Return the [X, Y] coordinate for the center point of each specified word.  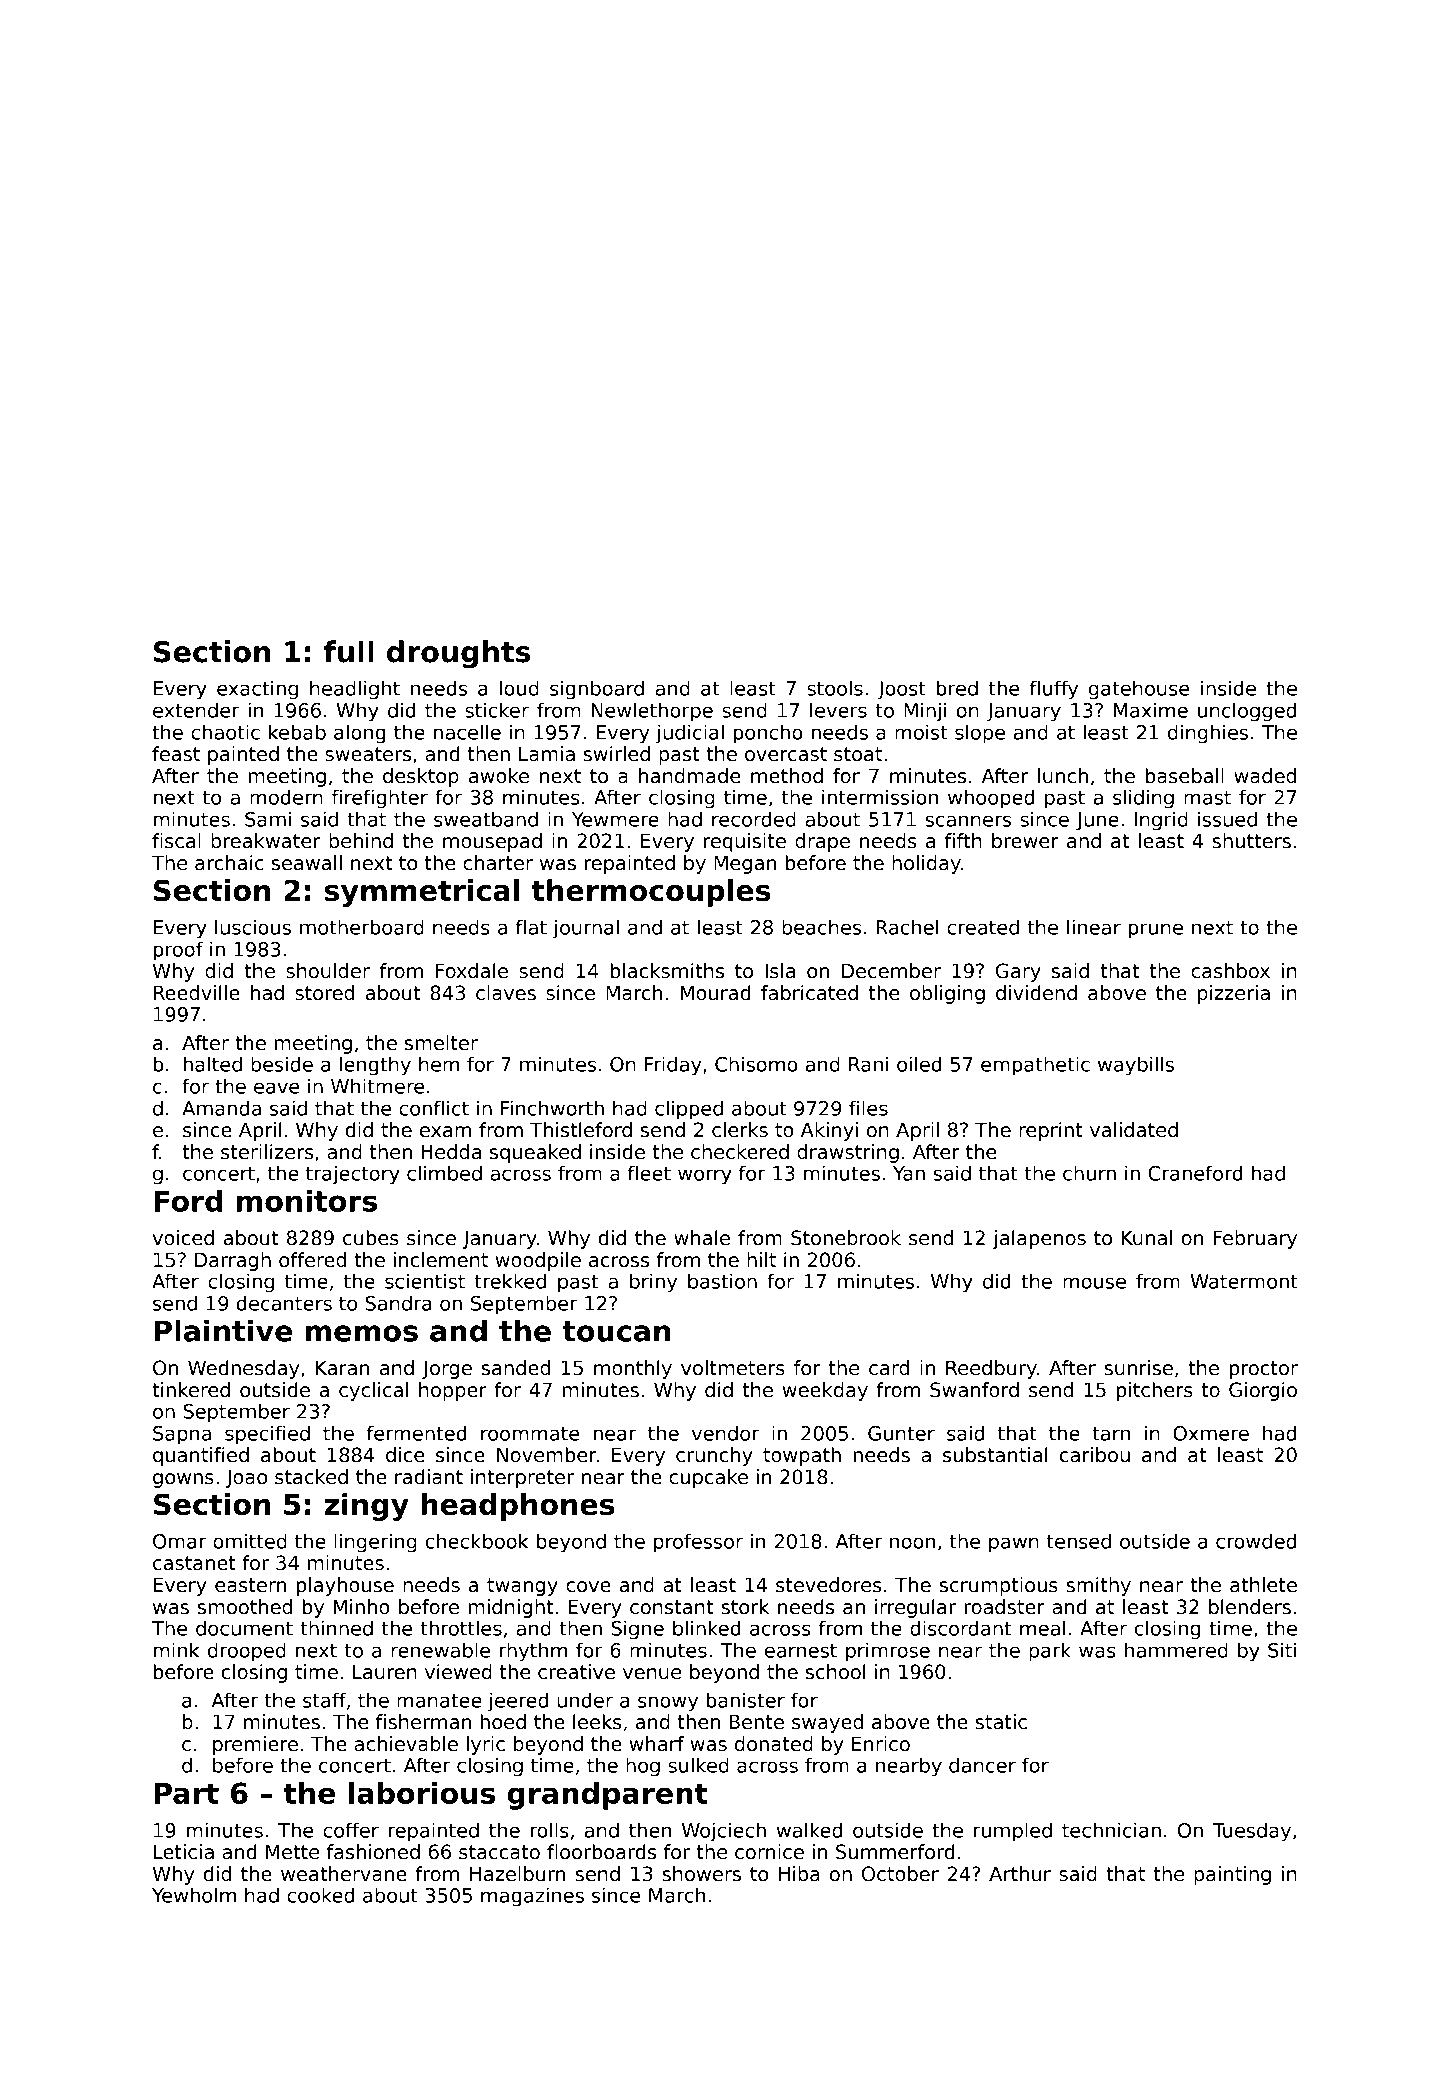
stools [835, 688]
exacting [257, 690]
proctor [1263, 1370]
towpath [802, 1456]
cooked [320, 1895]
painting [1232, 1875]
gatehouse [1139, 690]
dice [405, 1455]
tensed [1079, 1541]
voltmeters [733, 1368]
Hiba [799, 1874]
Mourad [715, 993]
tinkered [191, 1390]
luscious [253, 927]
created [983, 927]
